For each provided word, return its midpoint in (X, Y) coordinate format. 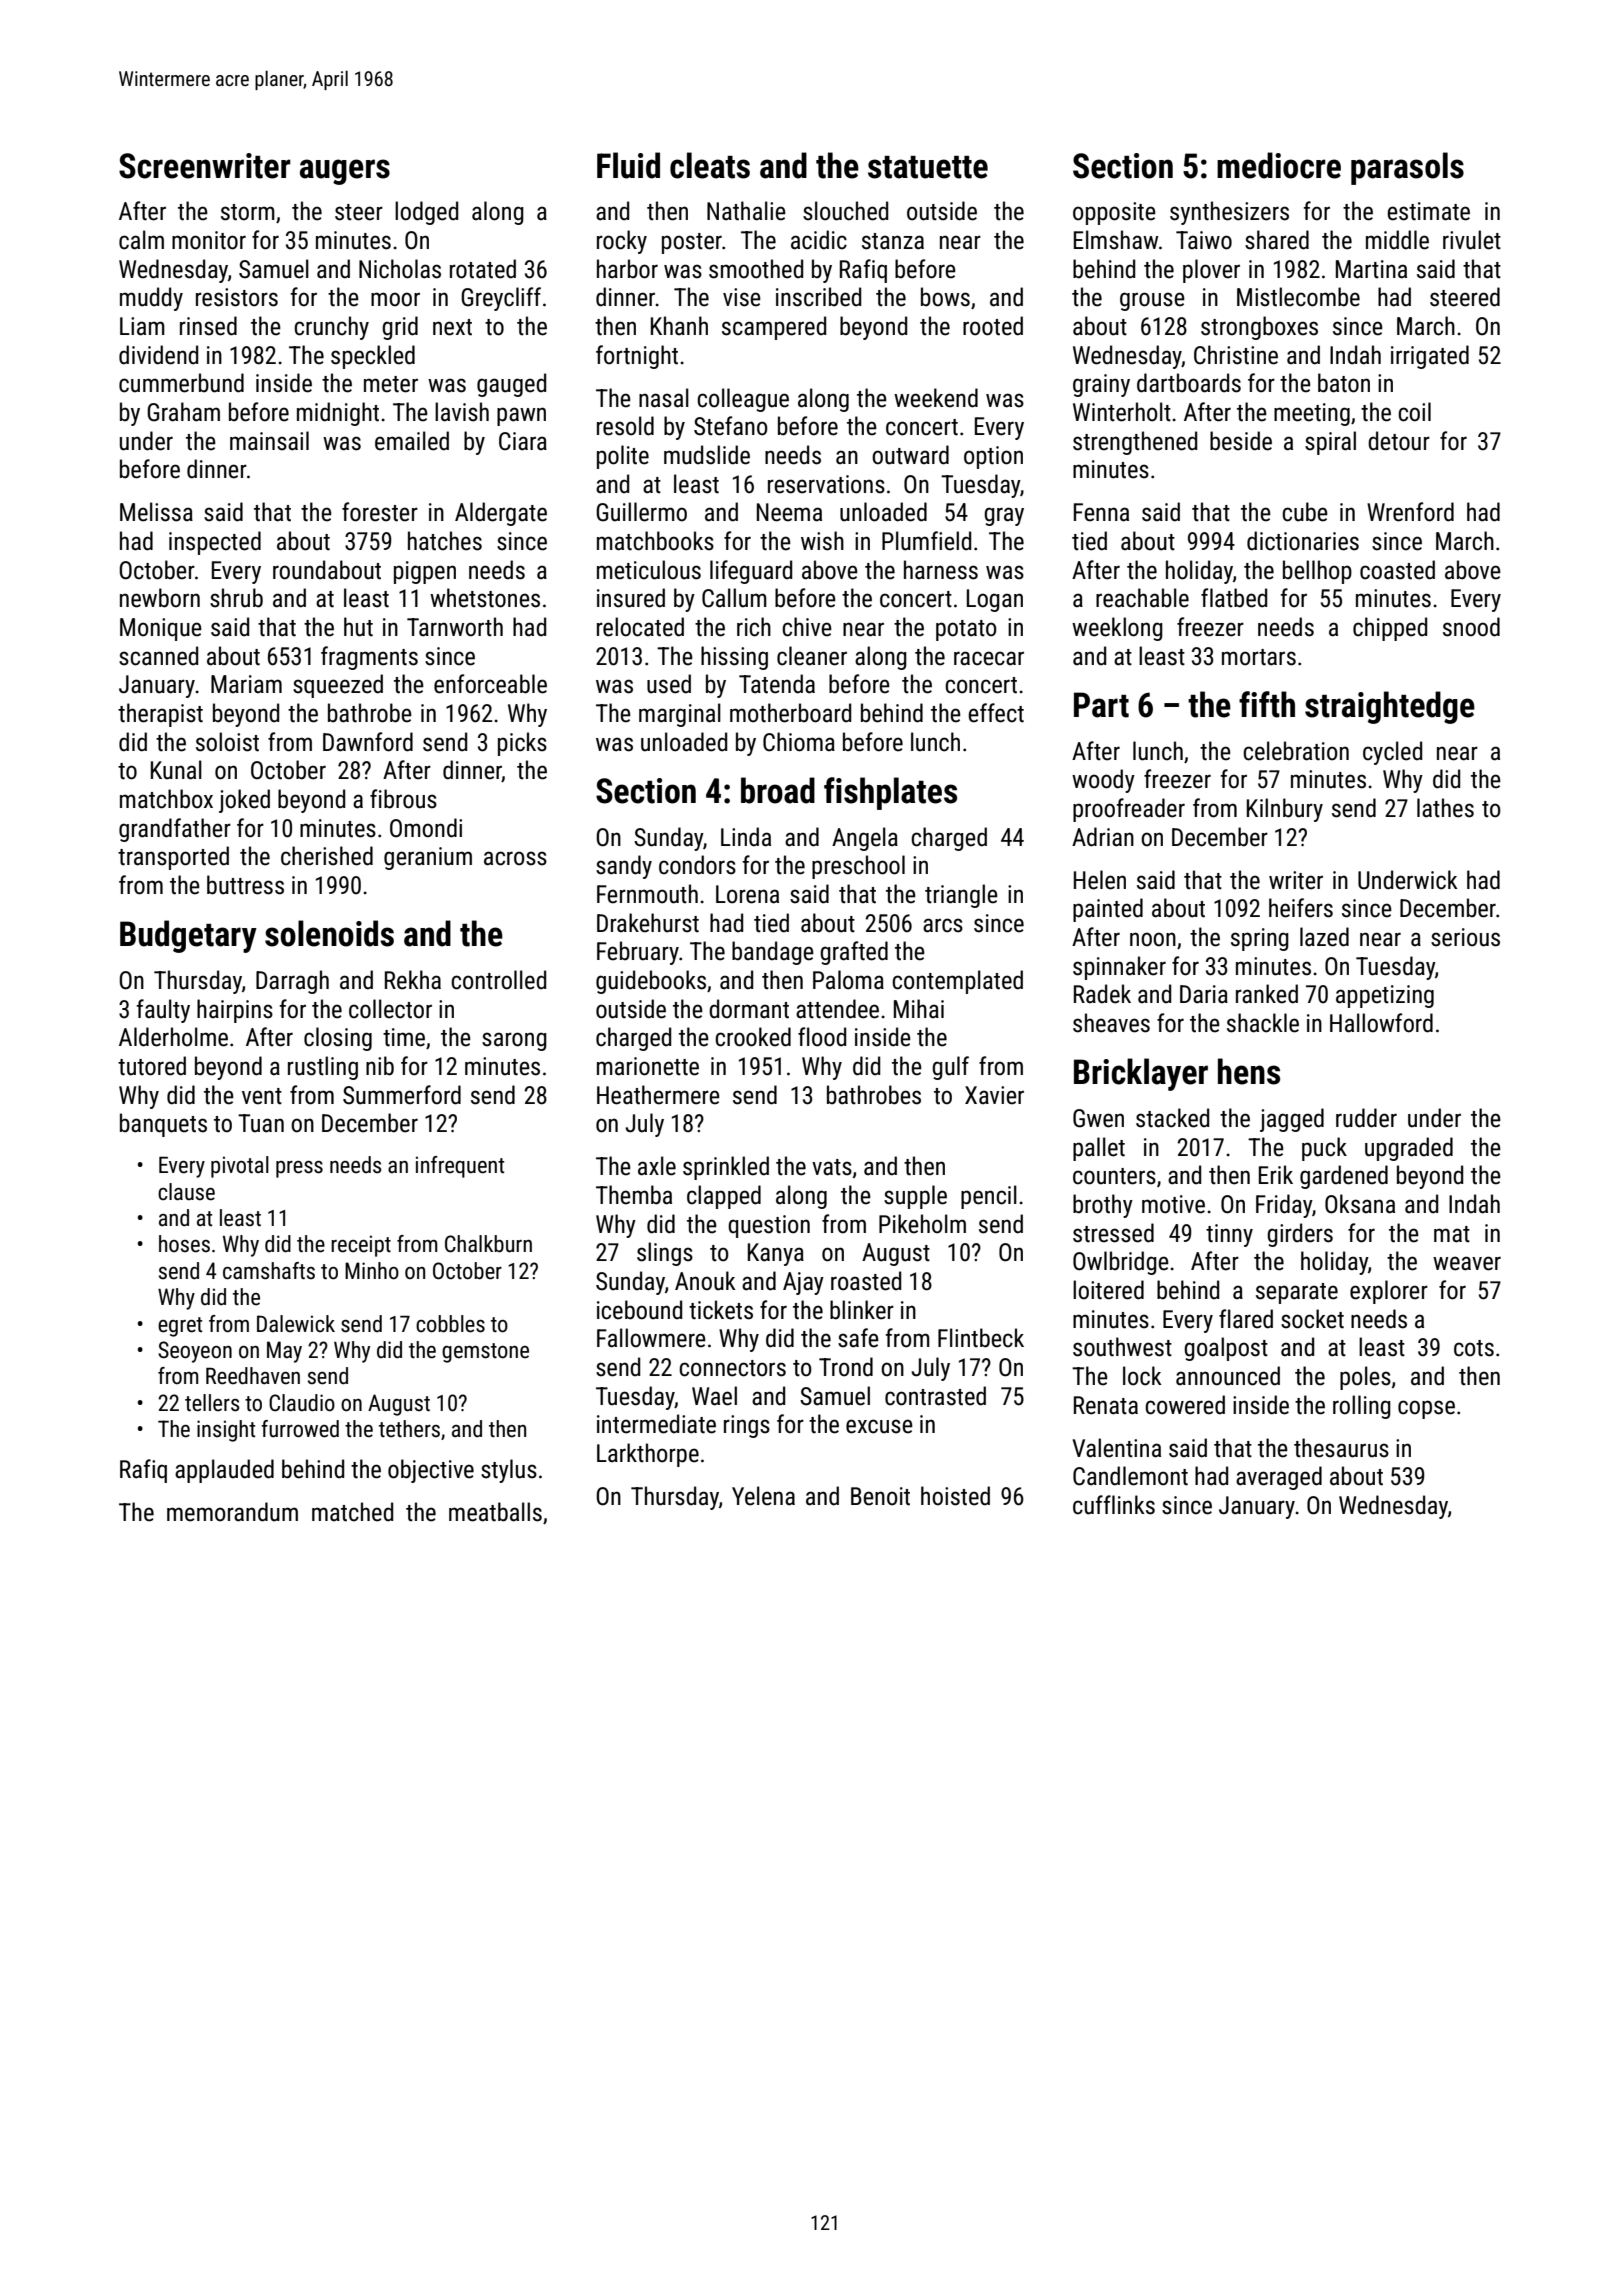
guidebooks (651, 982)
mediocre (1279, 165)
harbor (627, 269)
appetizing (1385, 996)
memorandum (232, 1512)
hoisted (955, 1496)
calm (141, 240)
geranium (428, 858)
